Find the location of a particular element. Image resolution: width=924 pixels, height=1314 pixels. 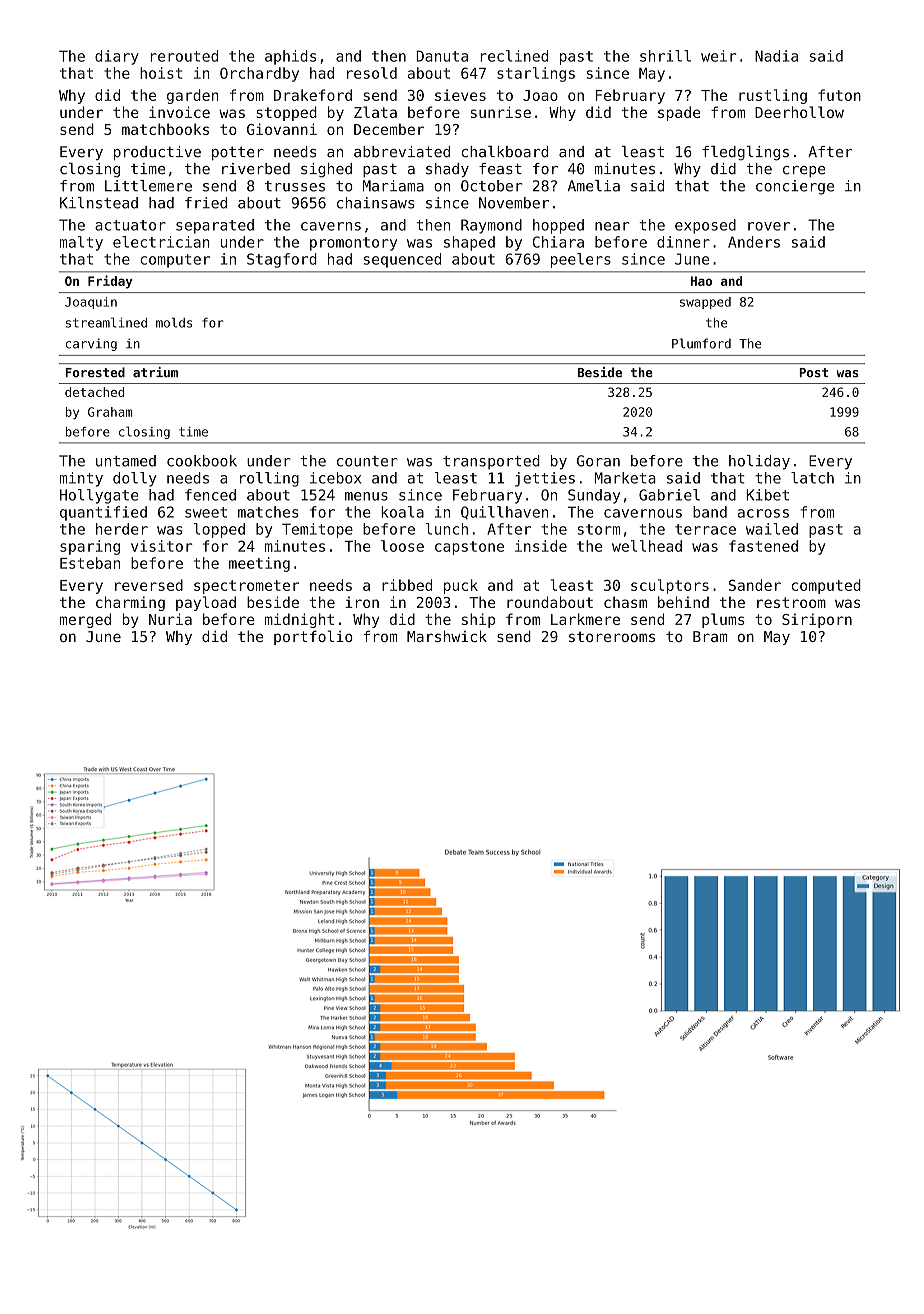

terrace is located at coordinates (705, 529).
